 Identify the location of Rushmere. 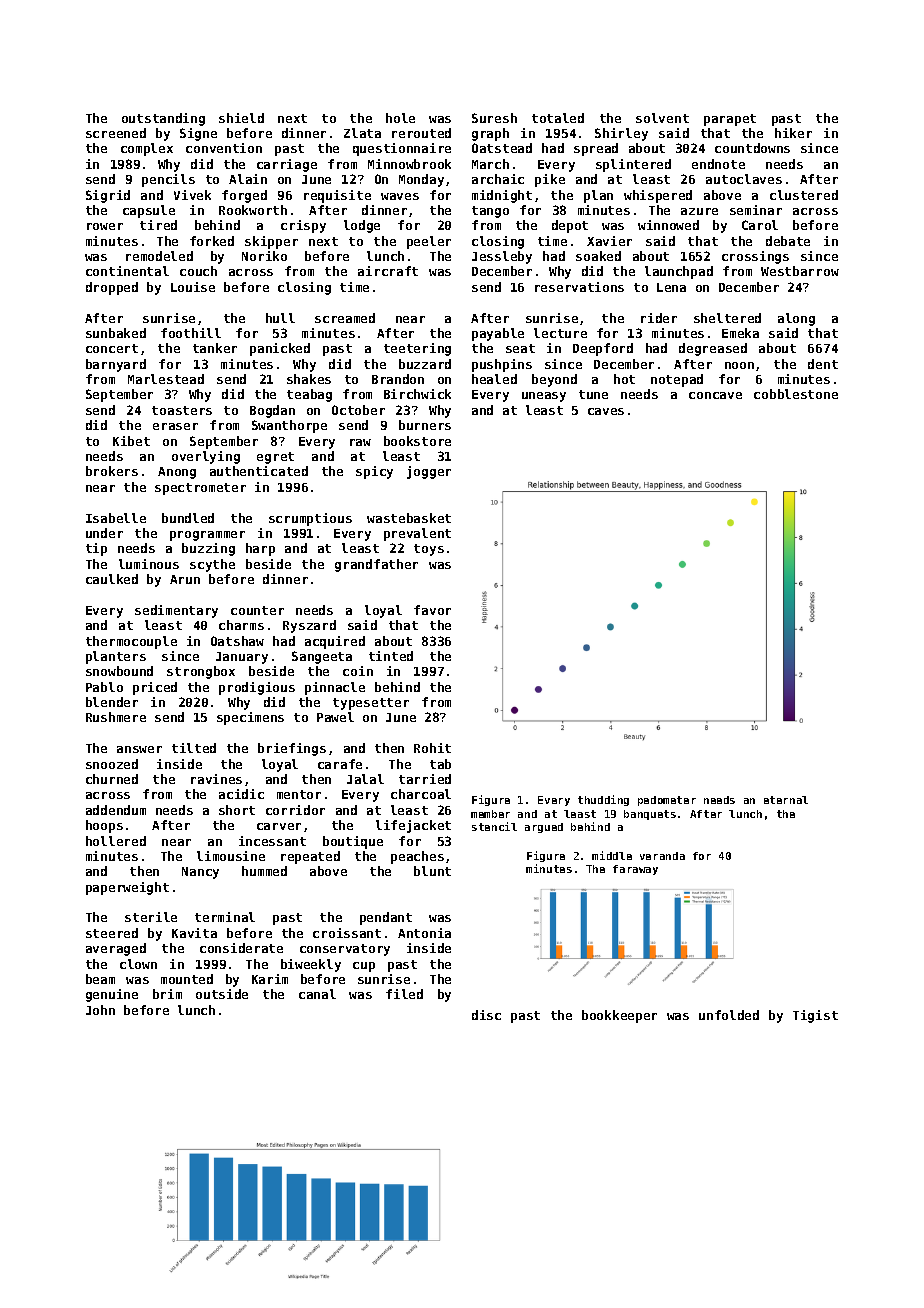
(116, 717).
